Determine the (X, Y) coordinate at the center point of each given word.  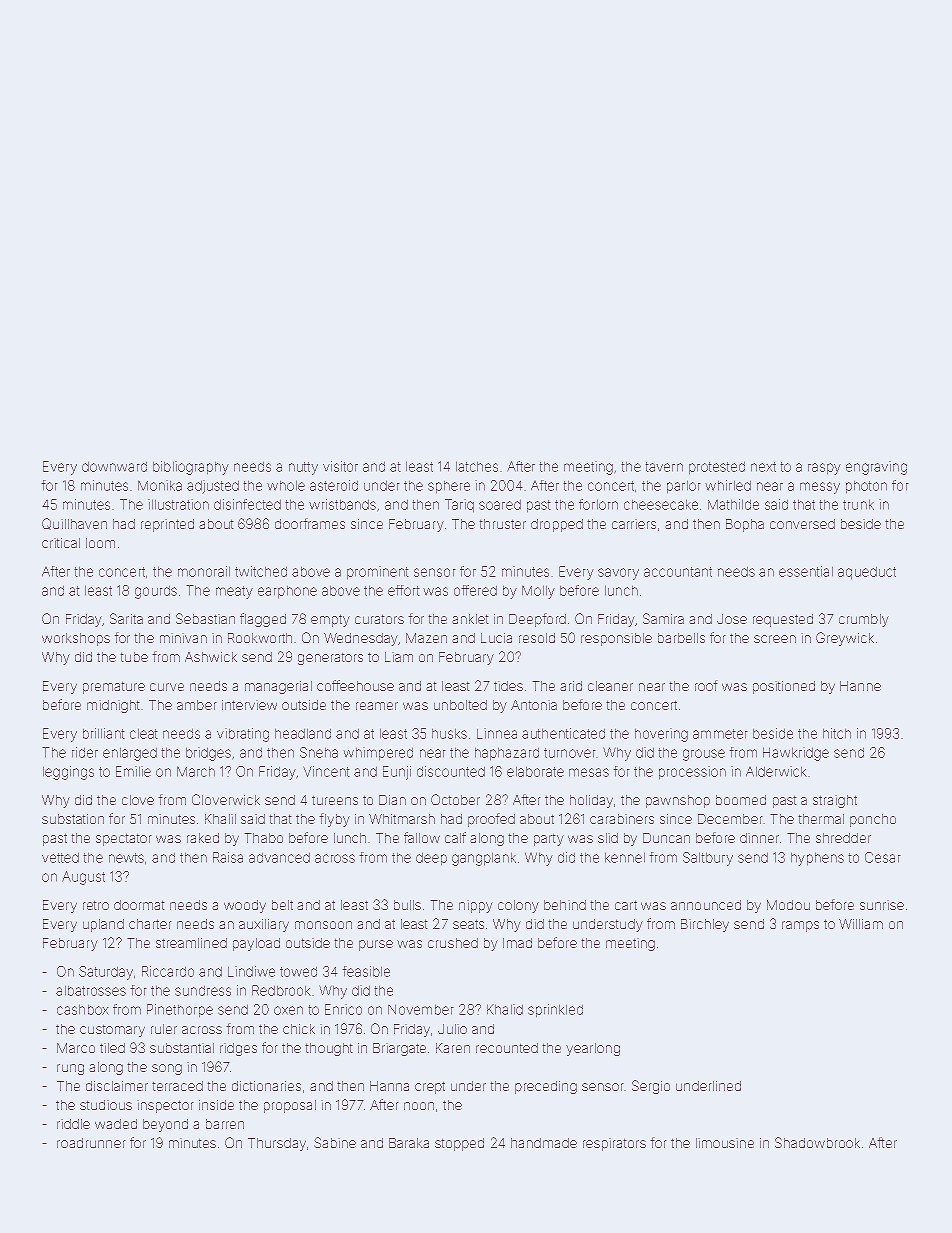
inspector (165, 1107)
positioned (784, 687)
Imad (517, 943)
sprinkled (555, 1010)
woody (245, 906)
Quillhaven (74, 523)
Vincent (326, 771)
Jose (732, 619)
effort (403, 590)
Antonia (534, 705)
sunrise (882, 906)
